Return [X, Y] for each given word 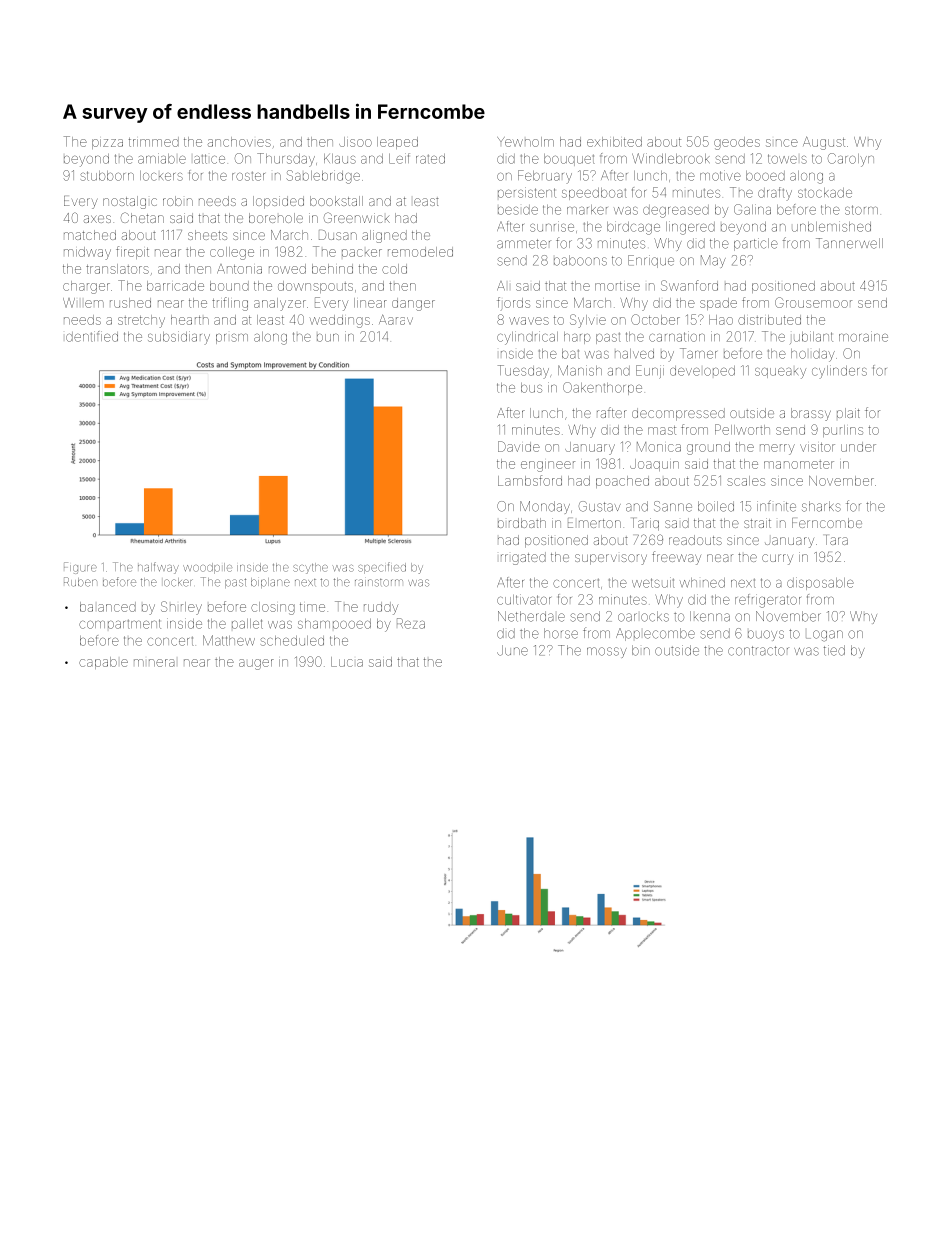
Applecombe [655, 634]
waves [529, 321]
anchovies [239, 142]
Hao [721, 320]
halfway [158, 568]
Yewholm [525, 142]
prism [232, 339]
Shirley [181, 608]
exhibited [614, 142]
